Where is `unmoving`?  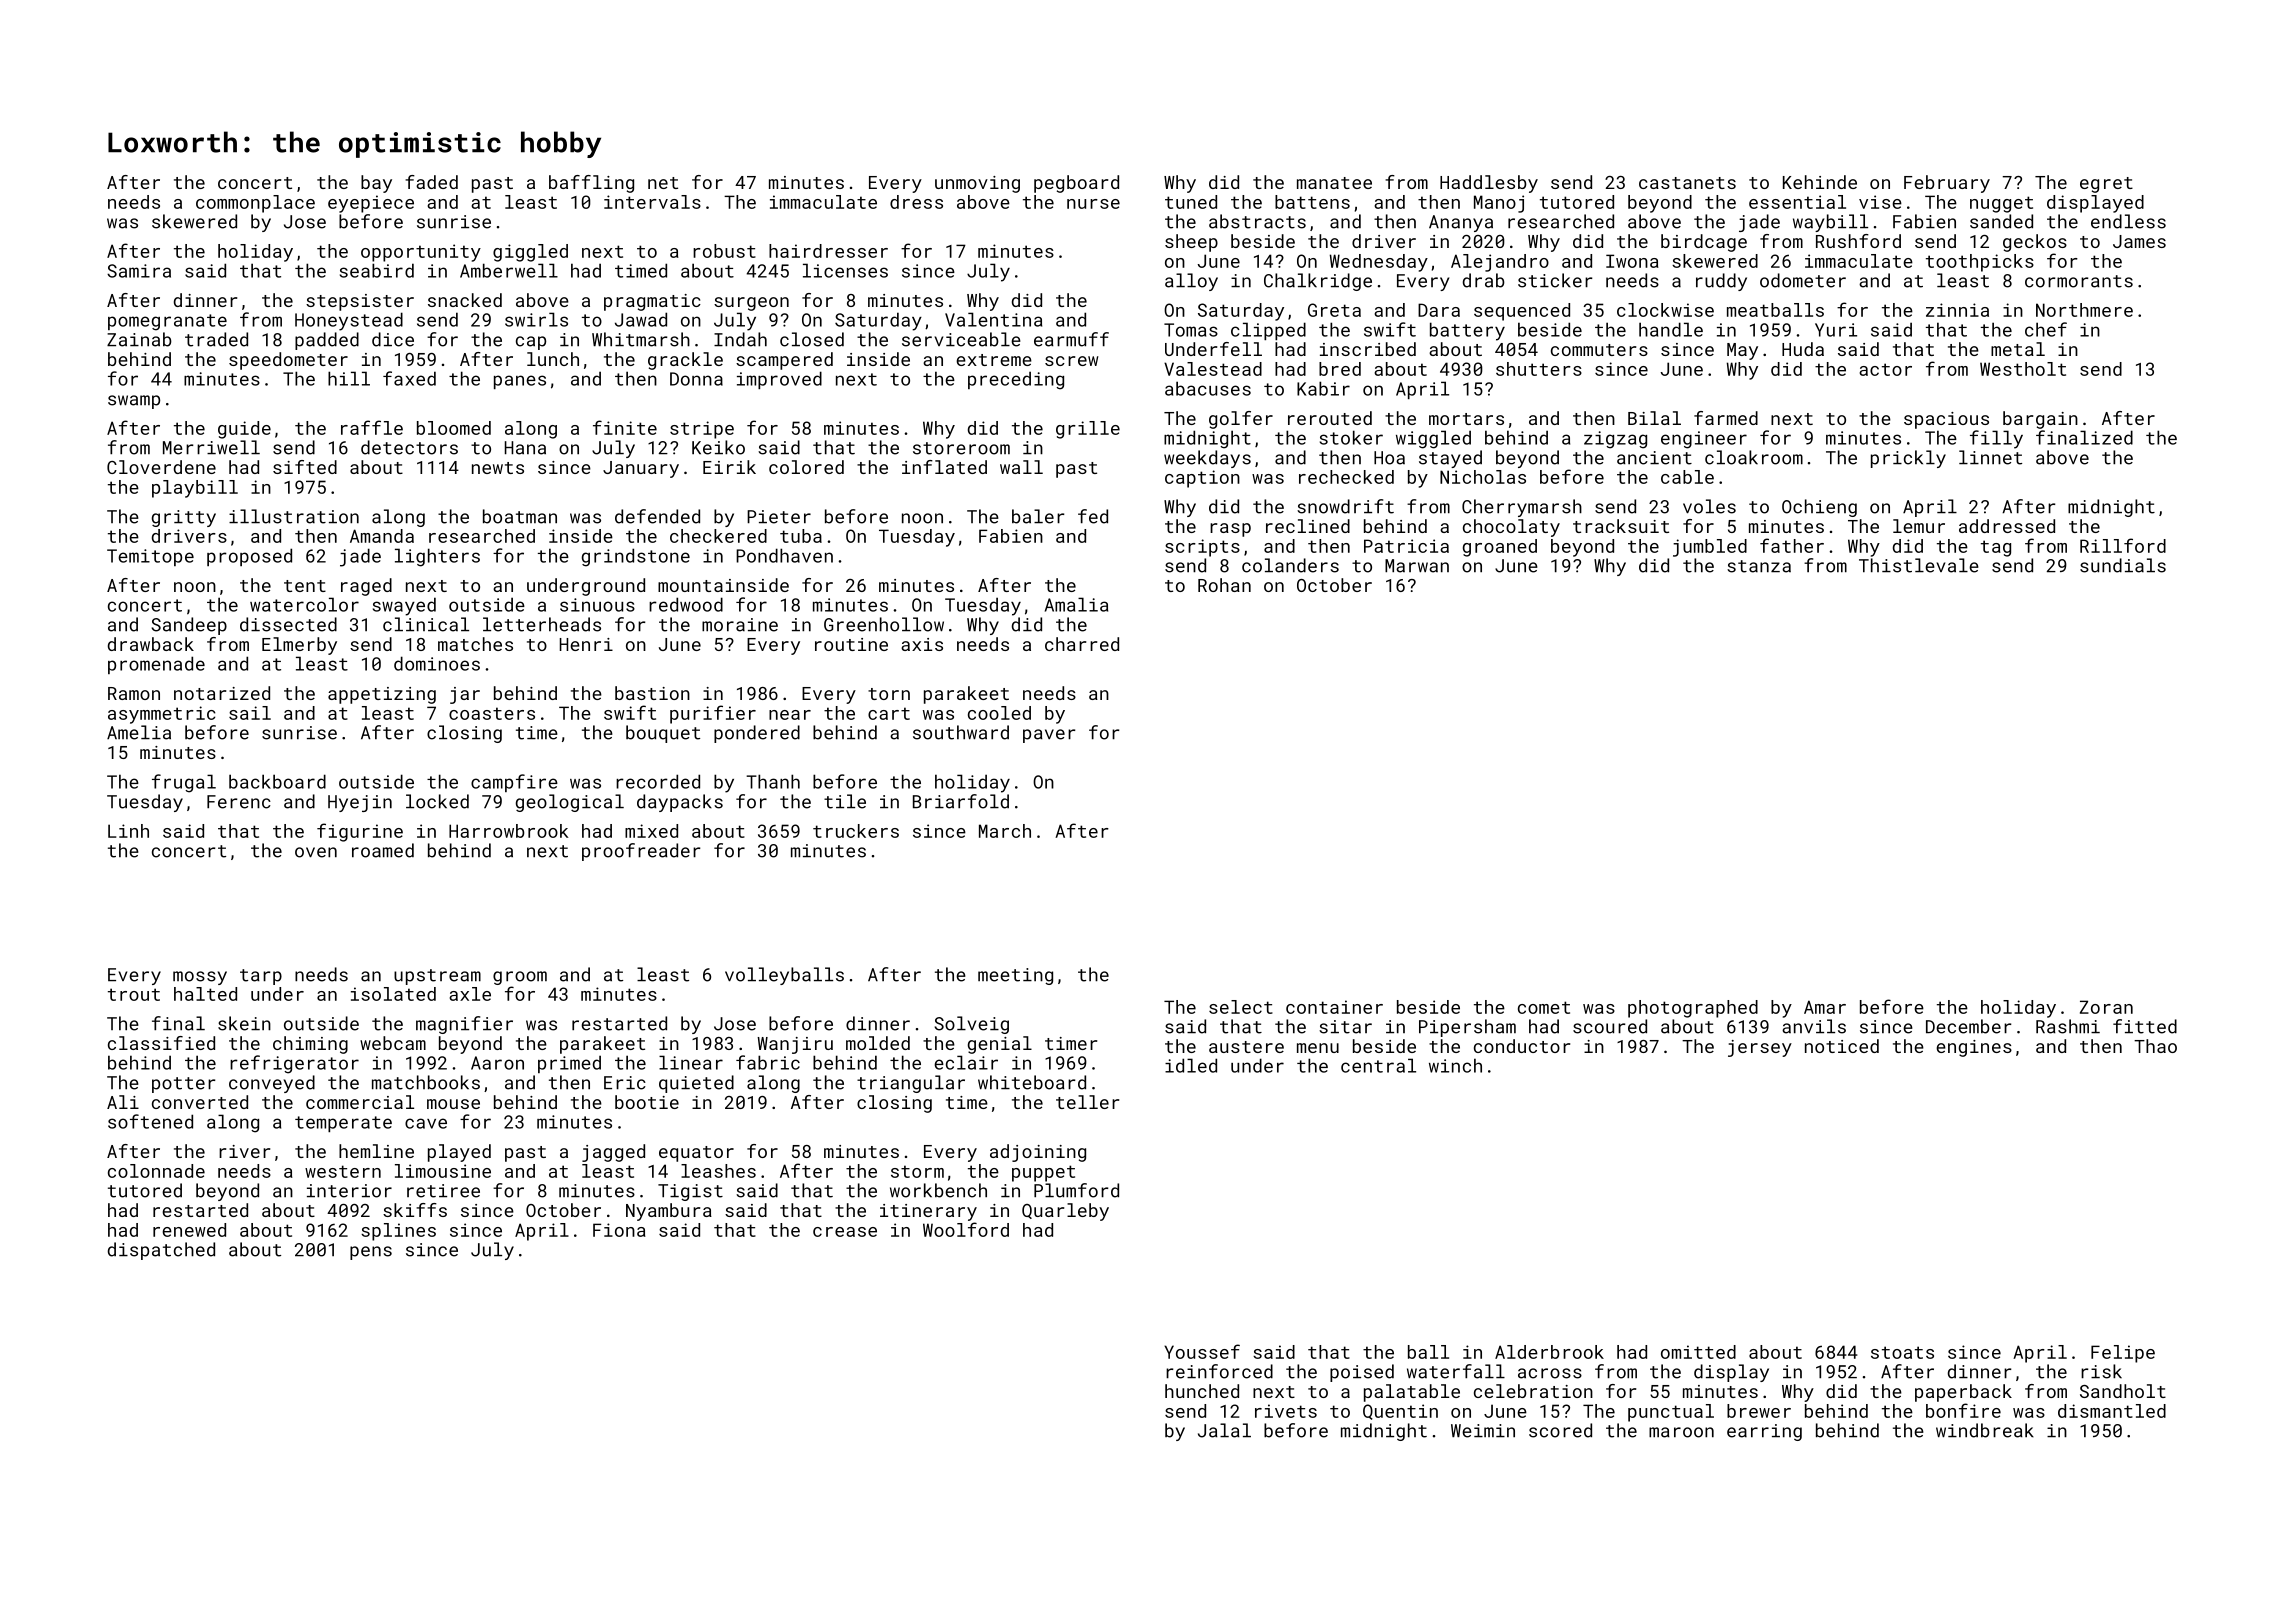
unmoving is located at coordinates (977, 184).
